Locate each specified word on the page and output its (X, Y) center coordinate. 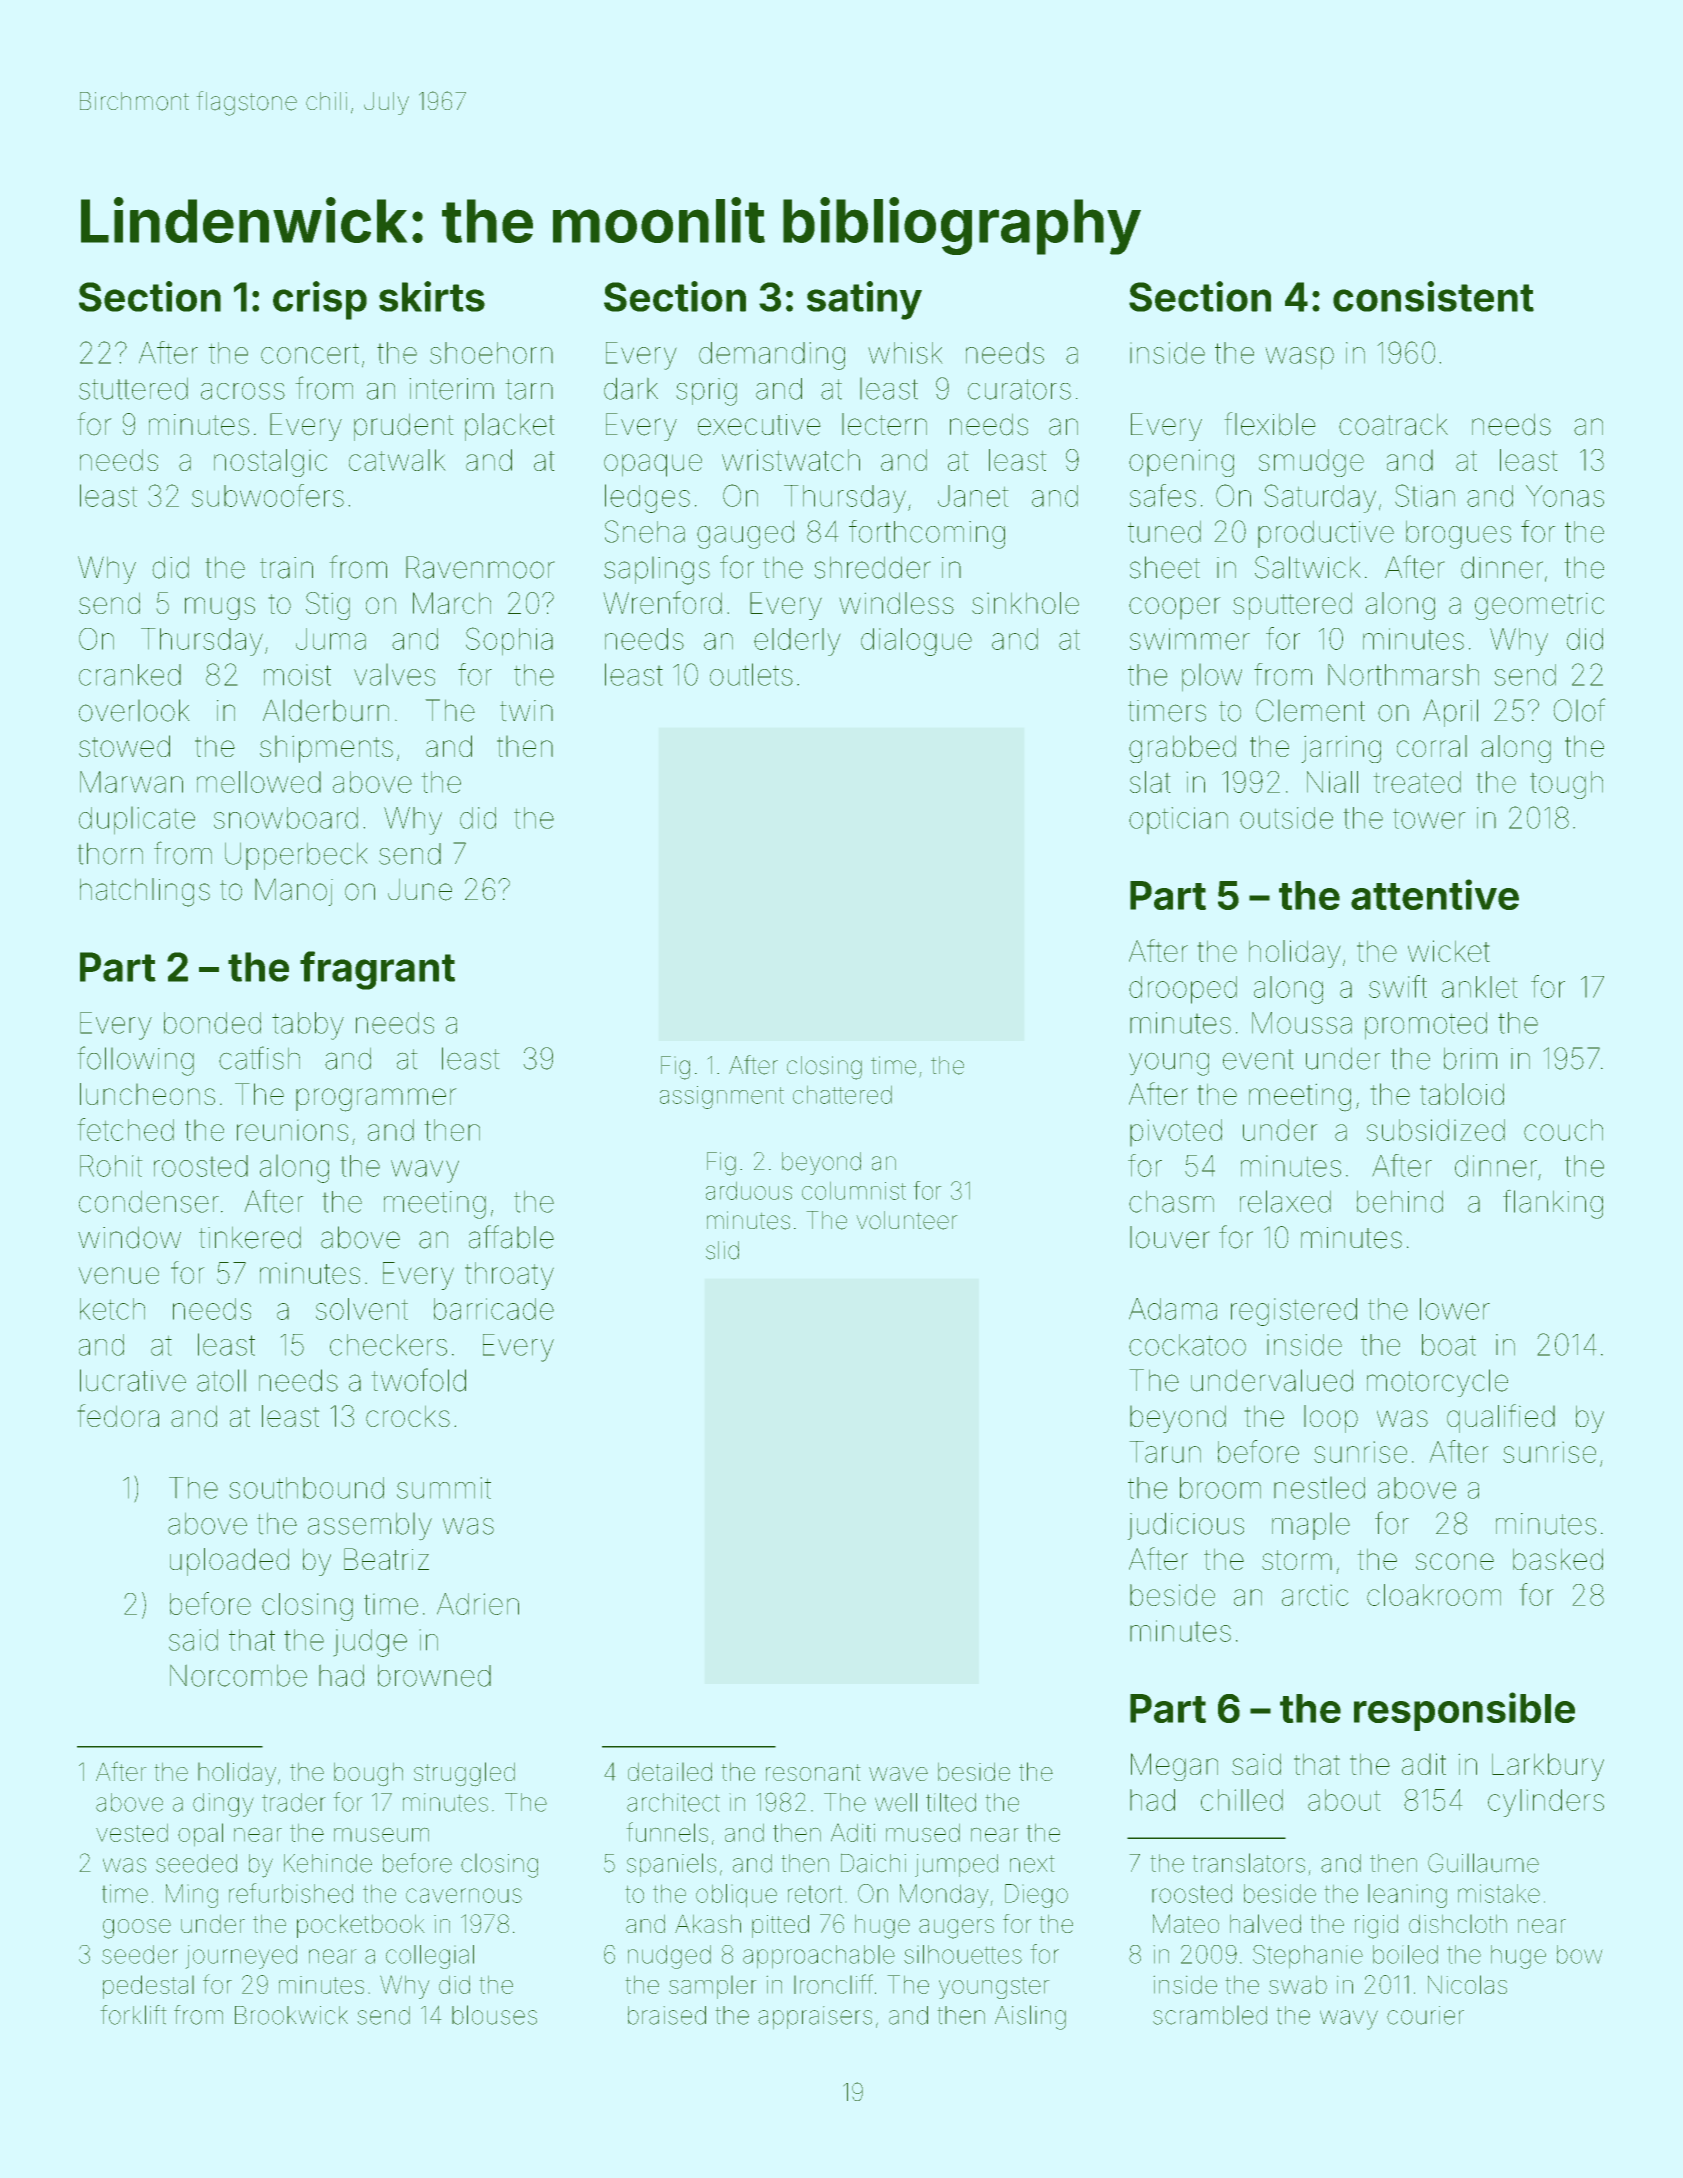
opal (200, 1835)
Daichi (873, 1863)
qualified (1501, 1418)
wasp (1299, 358)
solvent (362, 1309)
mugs (220, 608)
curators (1019, 389)
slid (722, 1250)
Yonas (1565, 496)
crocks (408, 1416)
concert (310, 353)
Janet (973, 496)
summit (444, 1488)
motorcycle (1437, 1383)
